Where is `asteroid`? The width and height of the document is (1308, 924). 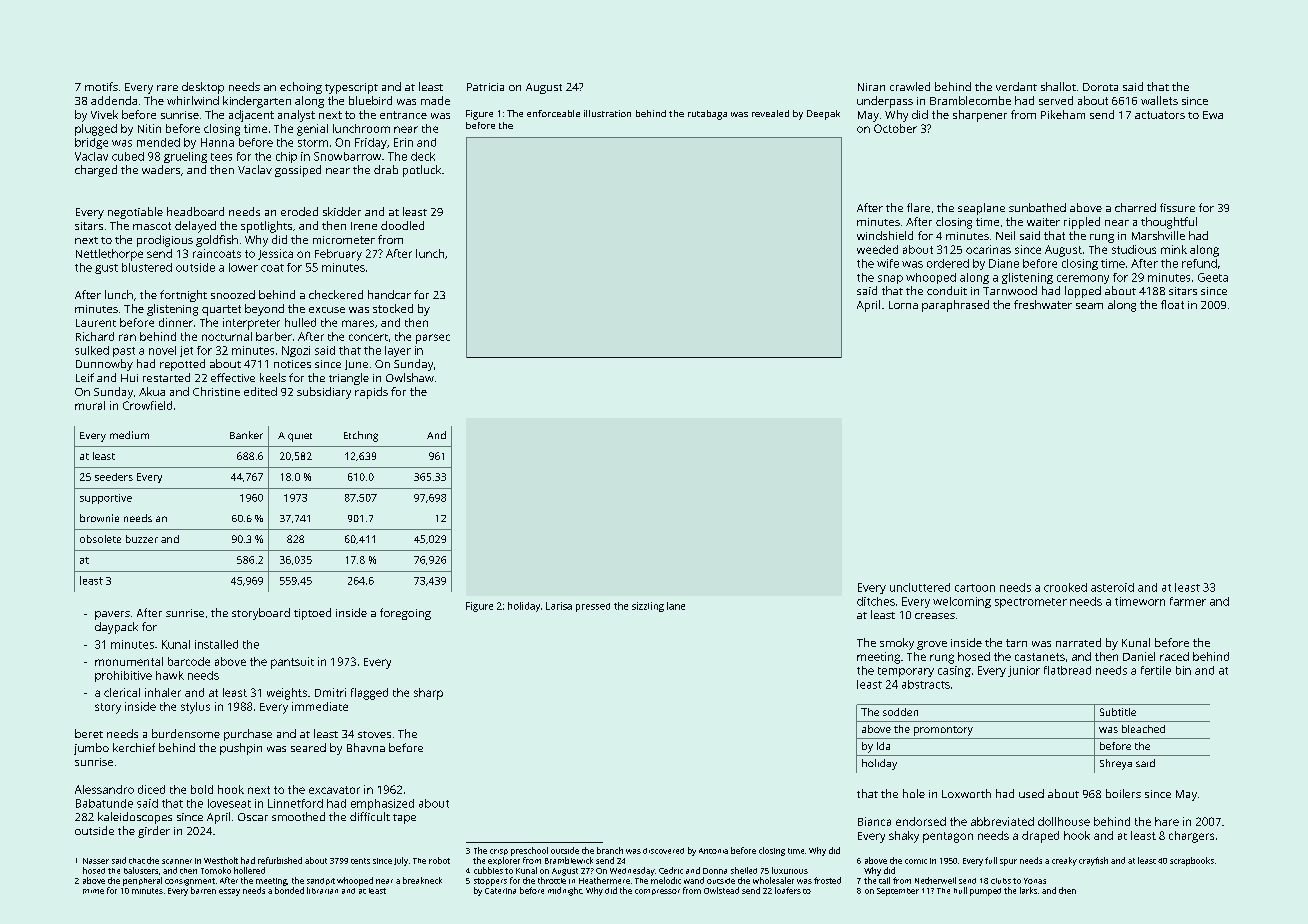
asteroid is located at coordinates (1112, 587).
